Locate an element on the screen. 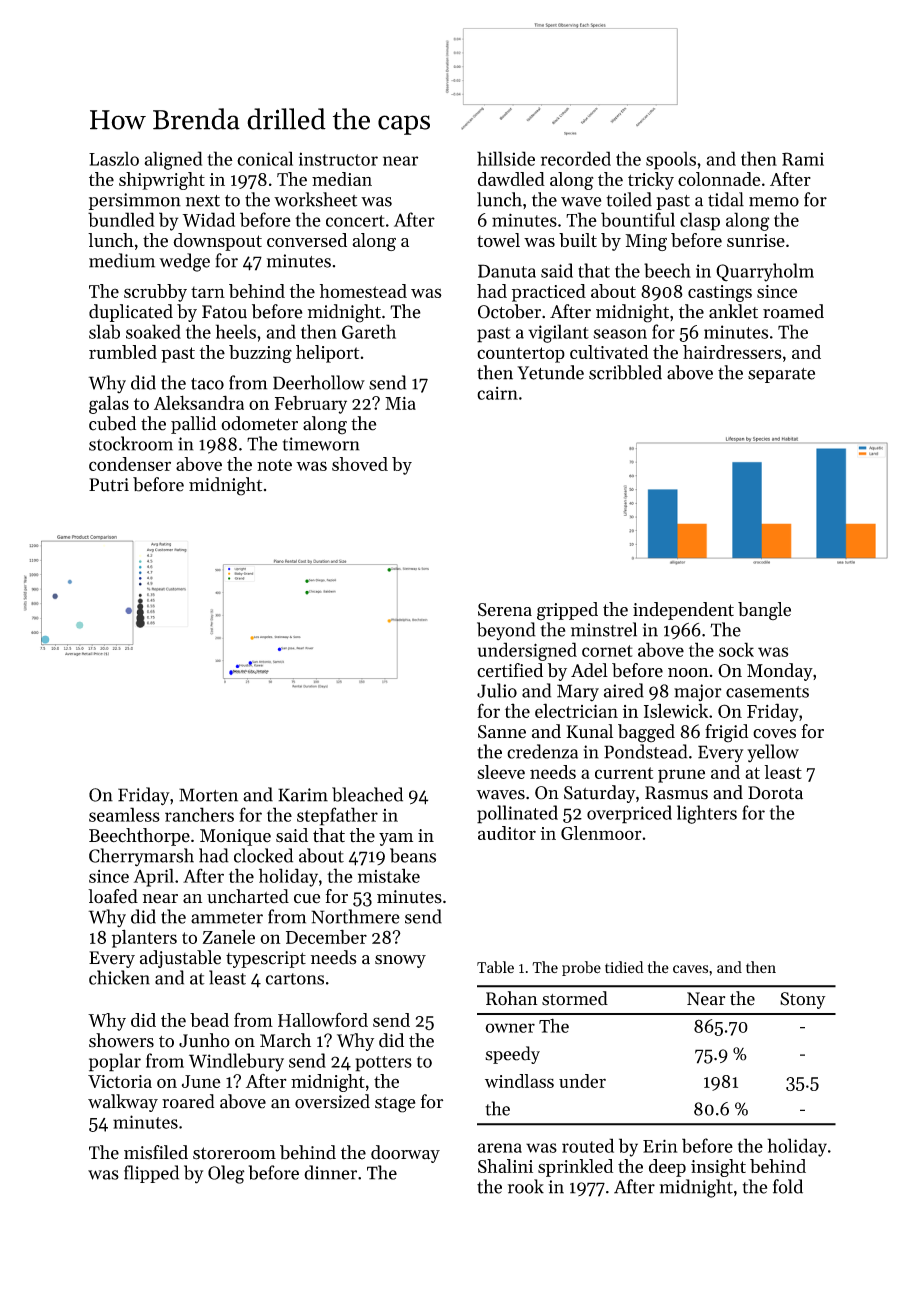 This screenshot has width=924, height=1311. certified is located at coordinates (510, 670).
